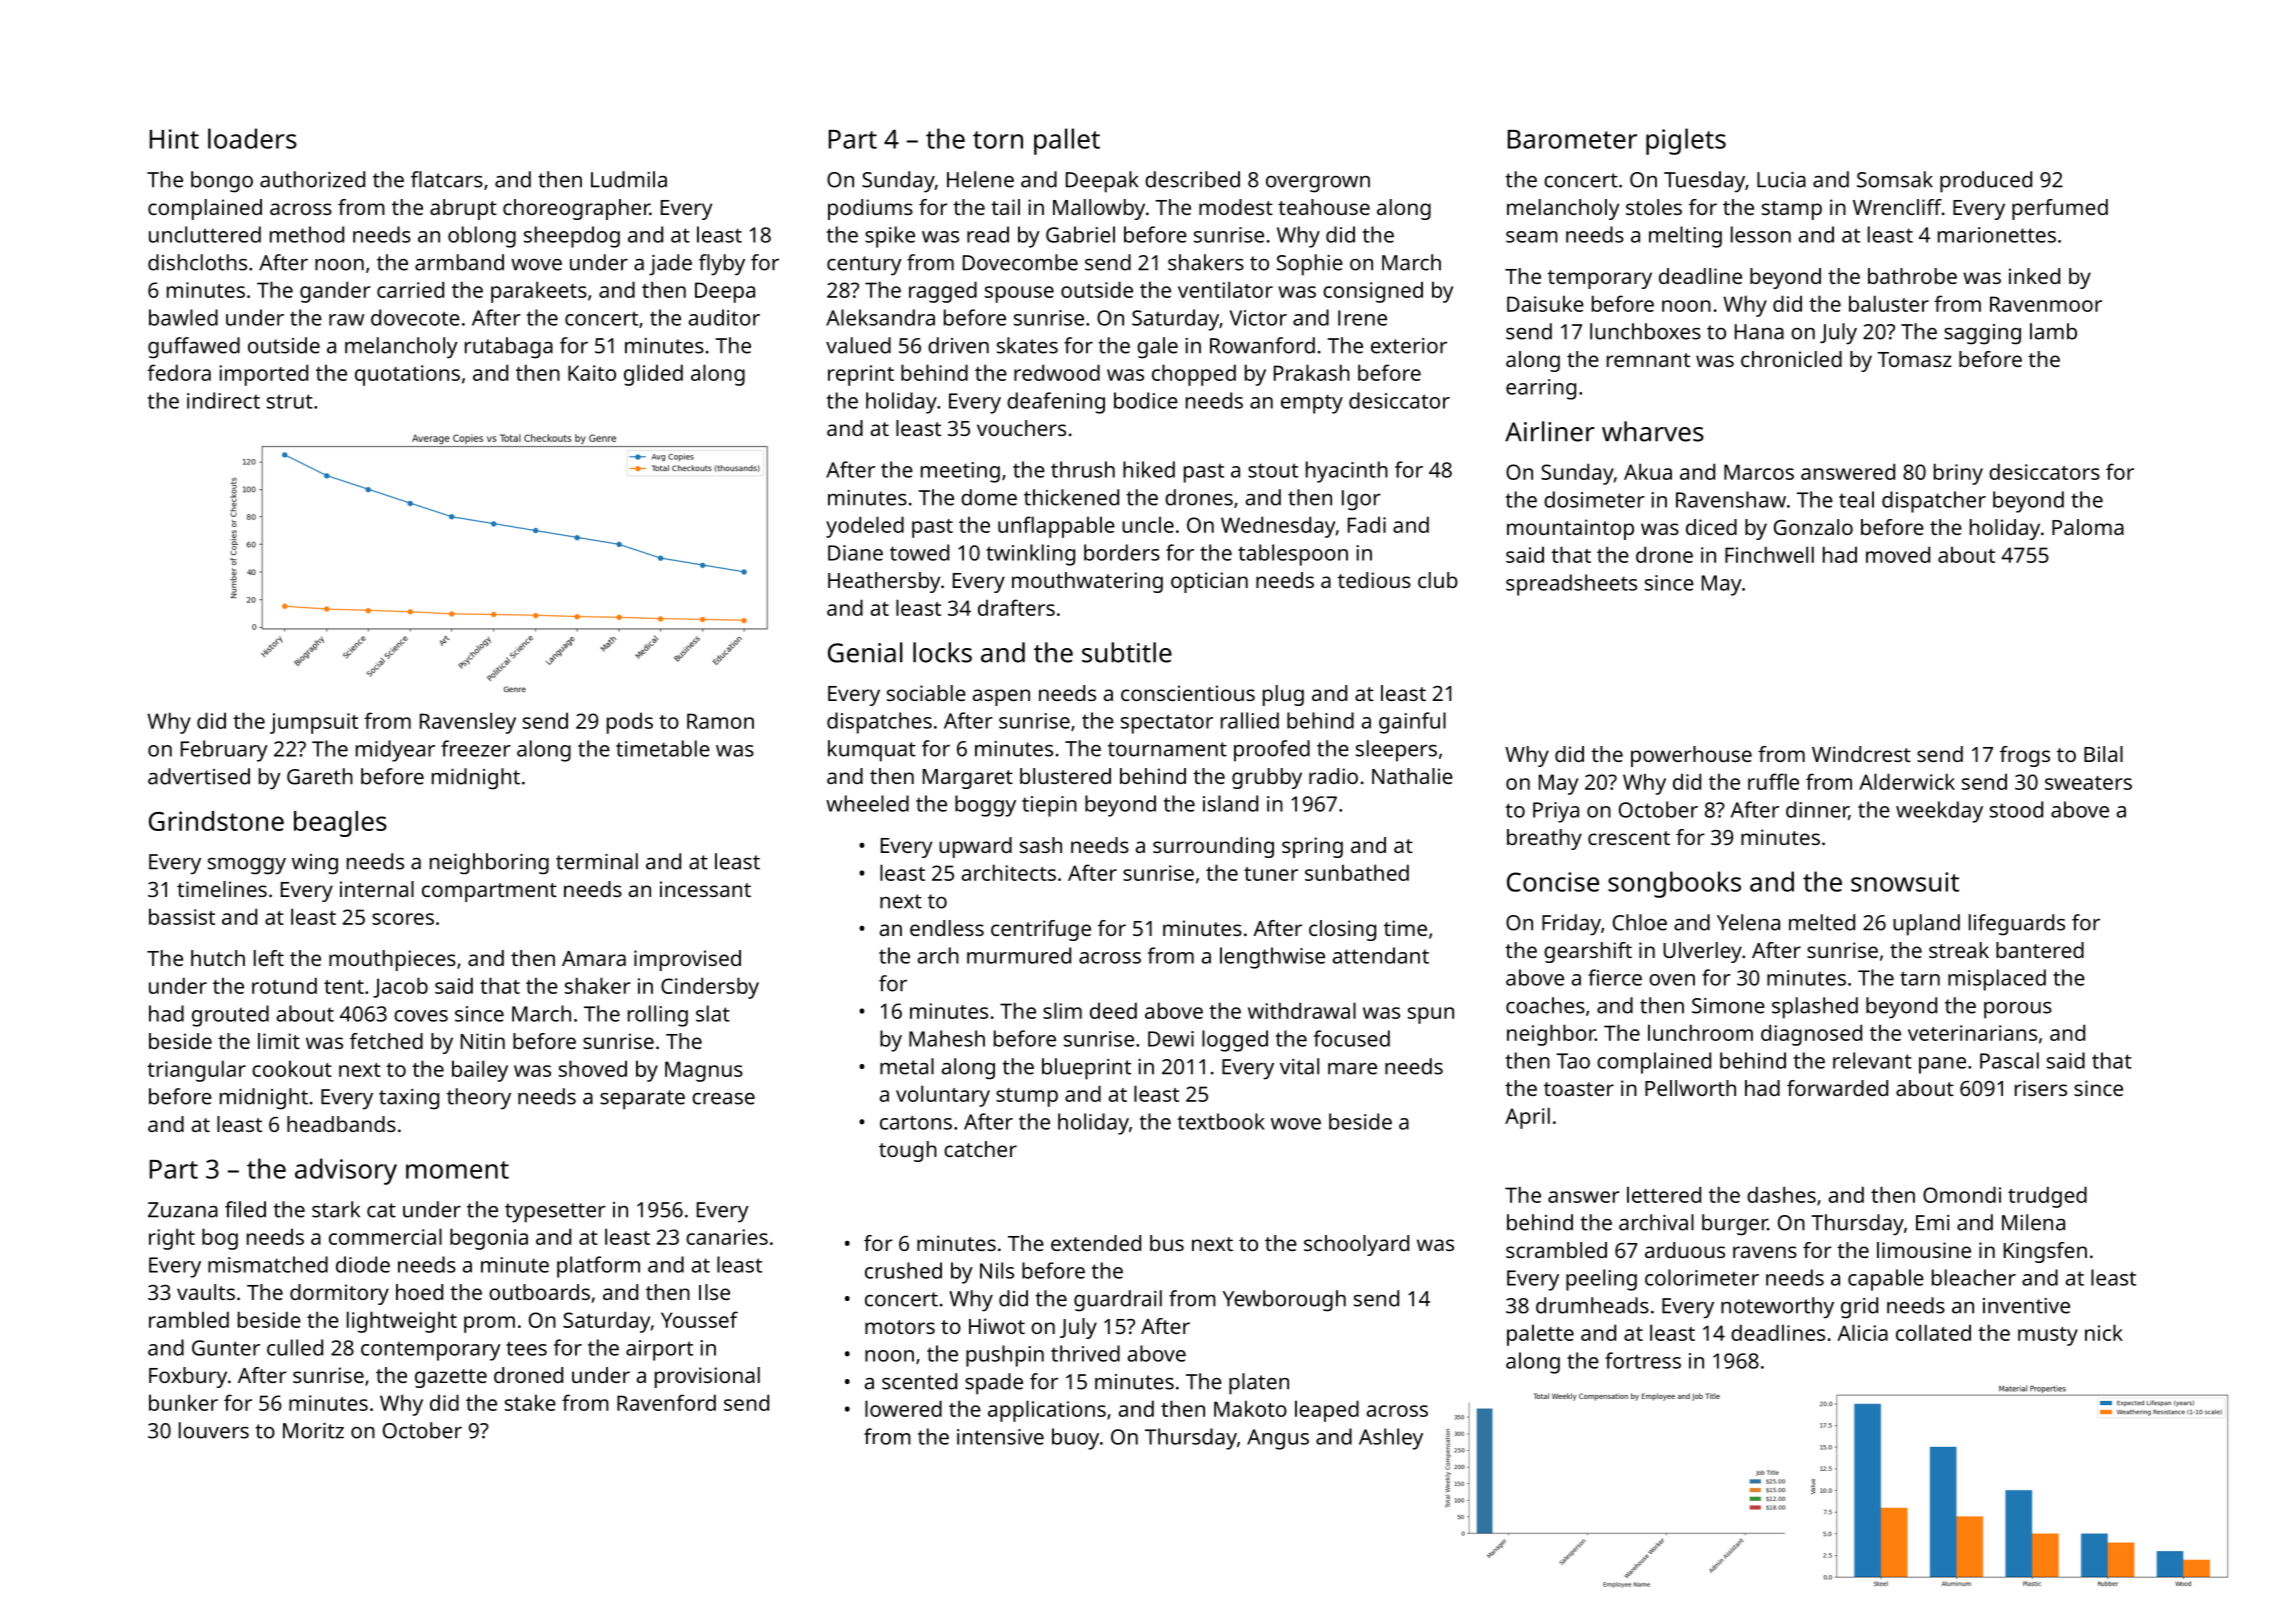 The height and width of the screenshot is (1615, 2285). Describe the element at coordinates (2088, 527) in the screenshot. I see `Paloma` at that location.
